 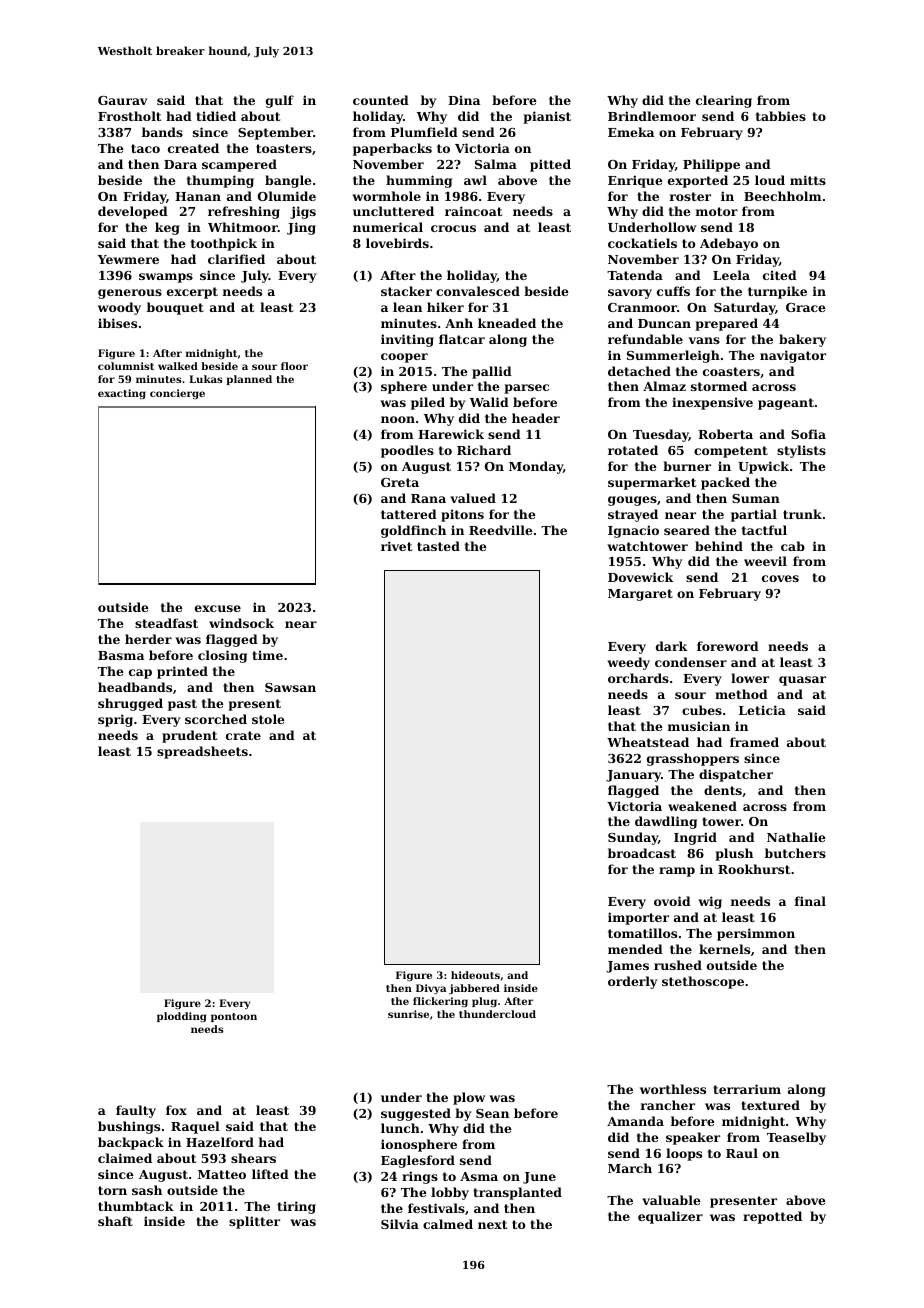 What do you see at coordinates (181, 1017) in the image?
I see `plodding` at bounding box center [181, 1017].
